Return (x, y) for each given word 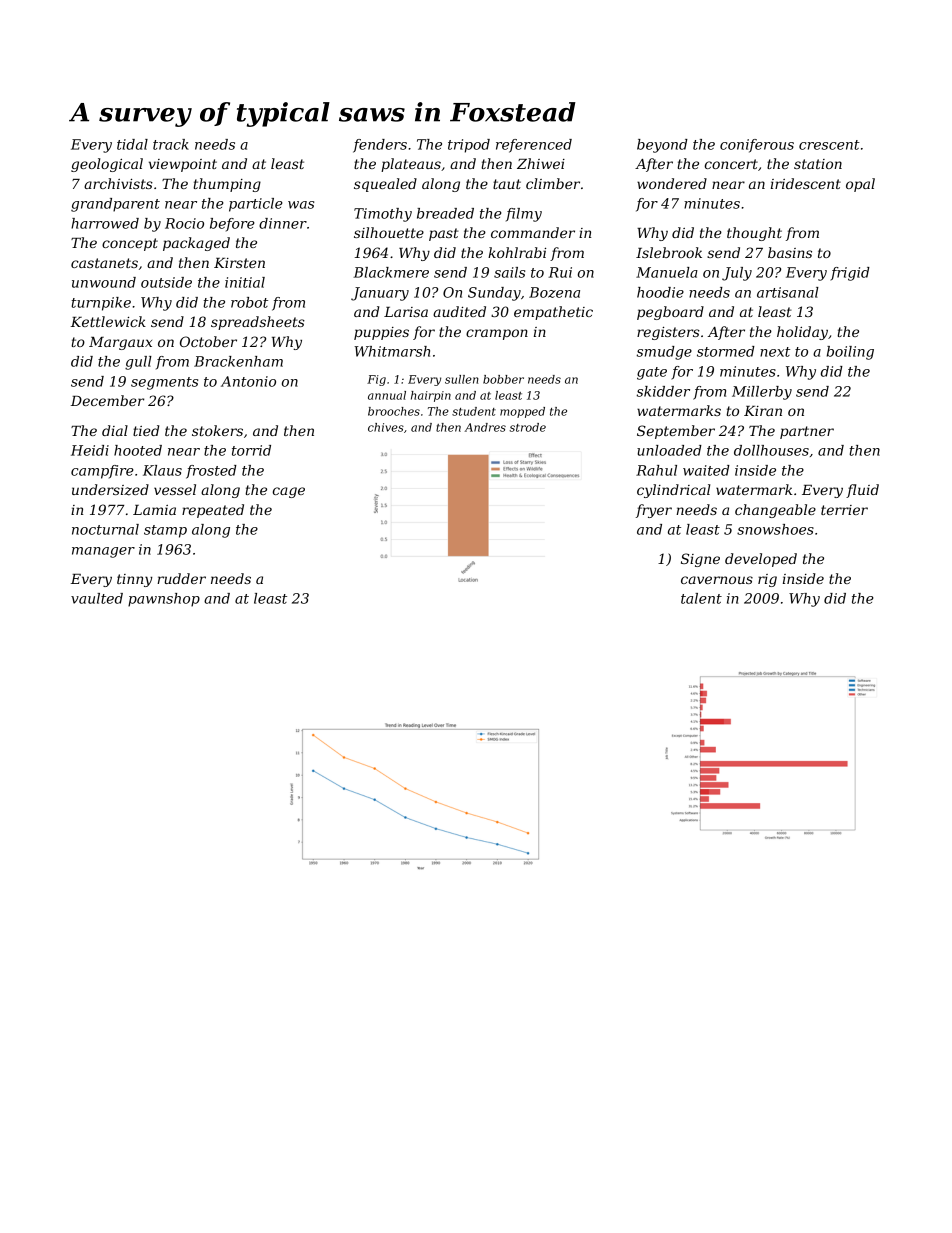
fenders (380, 146)
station (818, 164)
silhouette (389, 232)
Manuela (667, 272)
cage (289, 492)
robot (249, 302)
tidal (132, 144)
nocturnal (105, 529)
